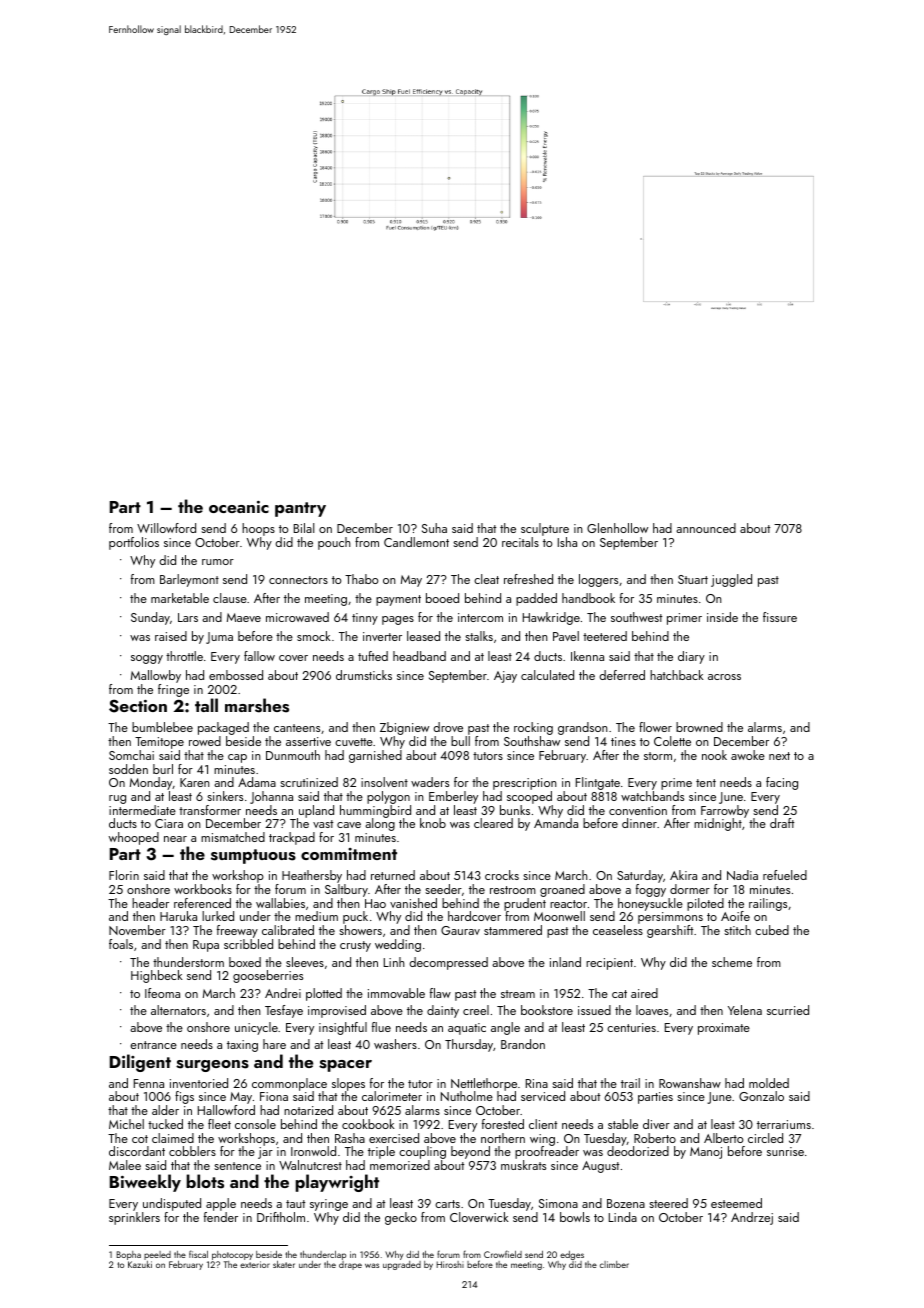 This screenshot has width=924, height=1308. I want to click on apple, so click(221, 1204).
